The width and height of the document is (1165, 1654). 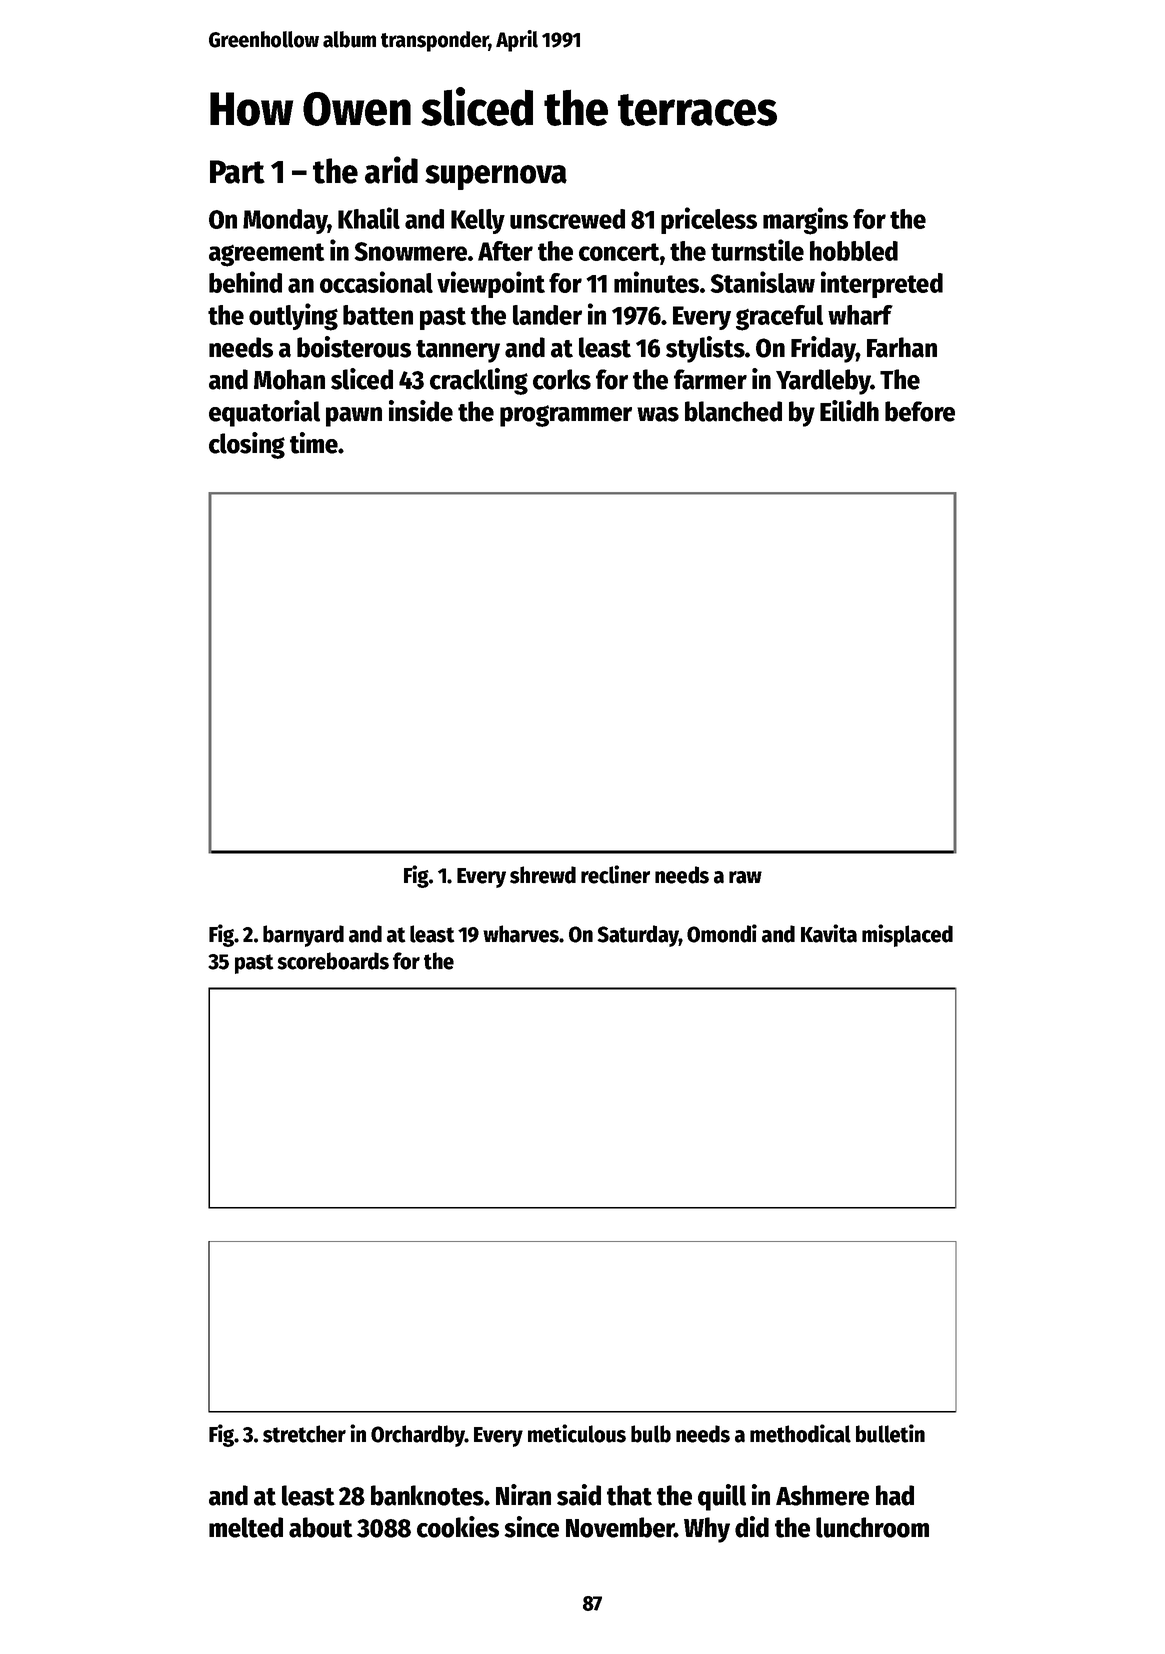 What do you see at coordinates (321, 1527) in the document?
I see `about` at bounding box center [321, 1527].
